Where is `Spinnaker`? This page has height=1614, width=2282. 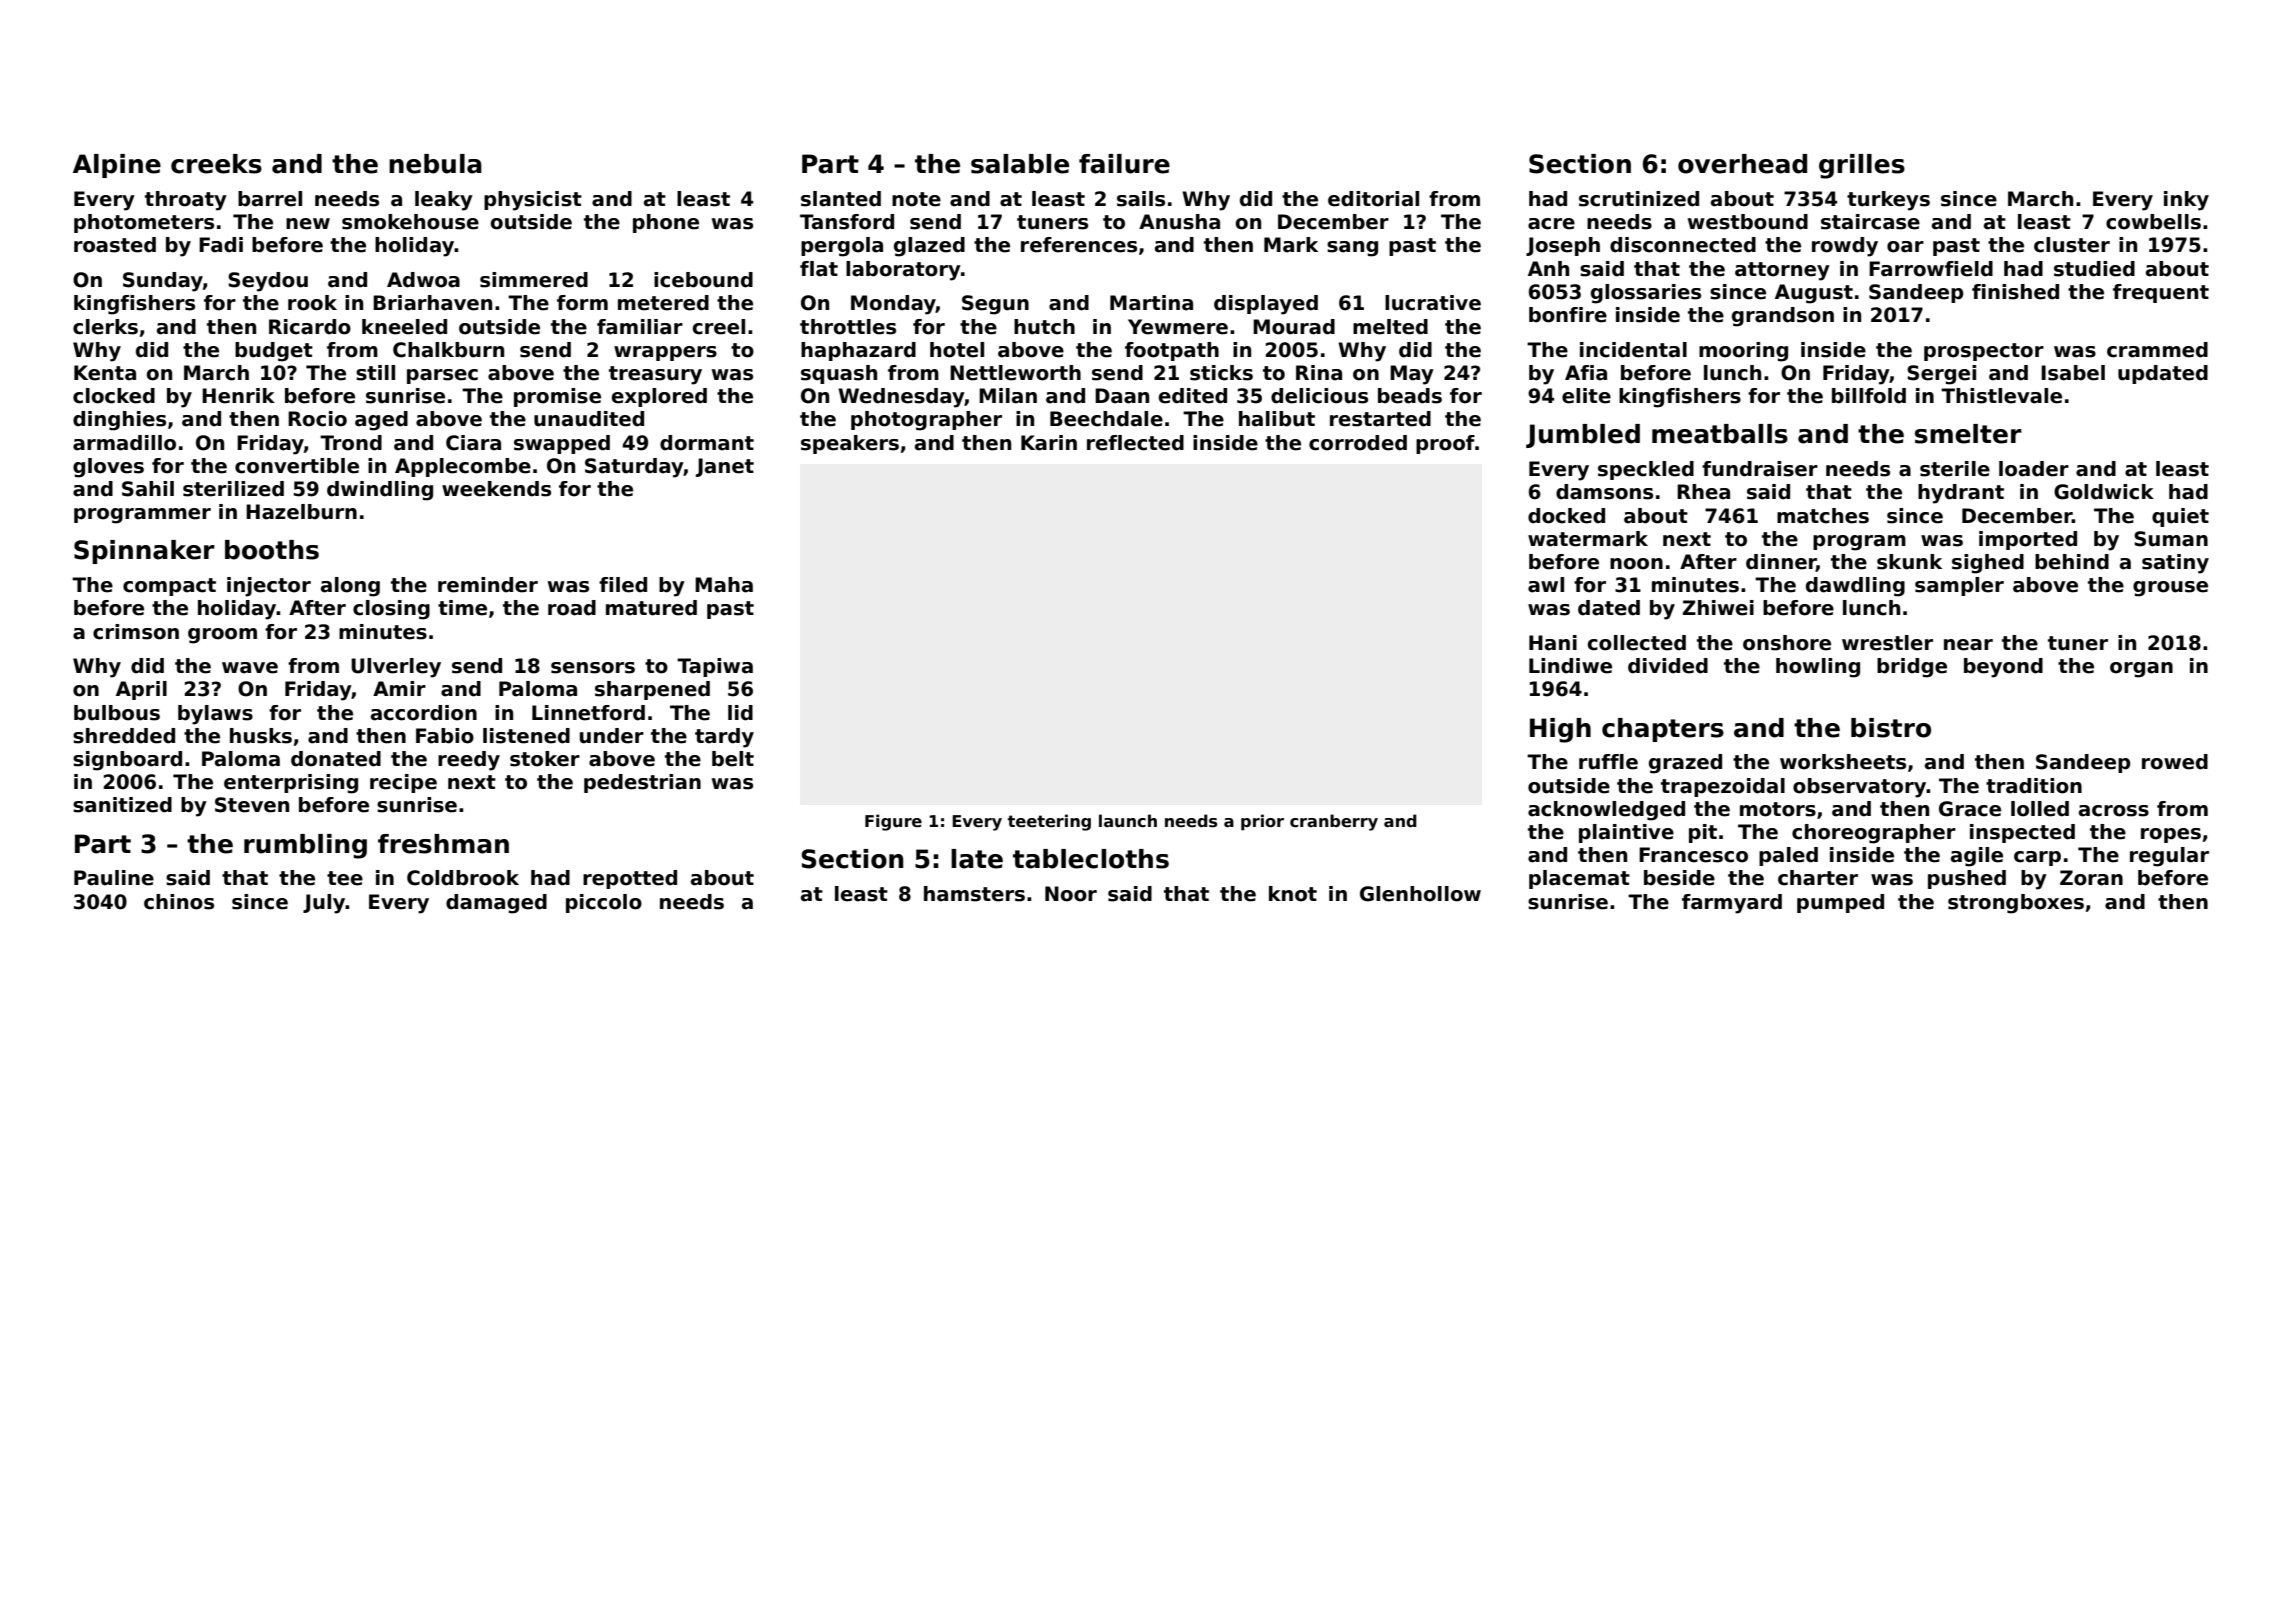 Spinnaker is located at coordinates (144, 552).
